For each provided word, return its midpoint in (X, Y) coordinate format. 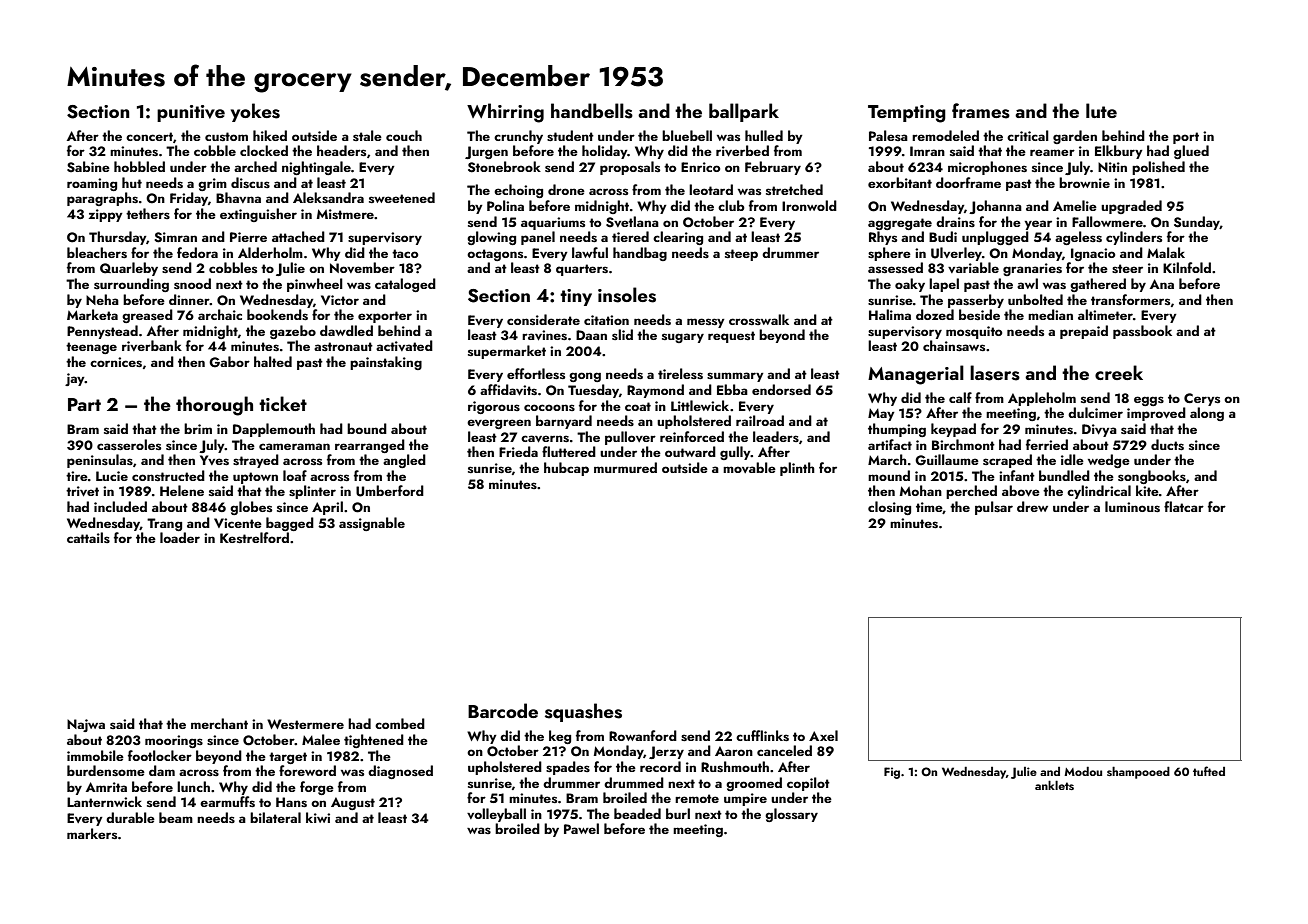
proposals (630, 168)
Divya (1099, 430)
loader (180, 537)
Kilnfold (1187, 267)
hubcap (566, 469)
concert (149, 136)
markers (92, 833)
